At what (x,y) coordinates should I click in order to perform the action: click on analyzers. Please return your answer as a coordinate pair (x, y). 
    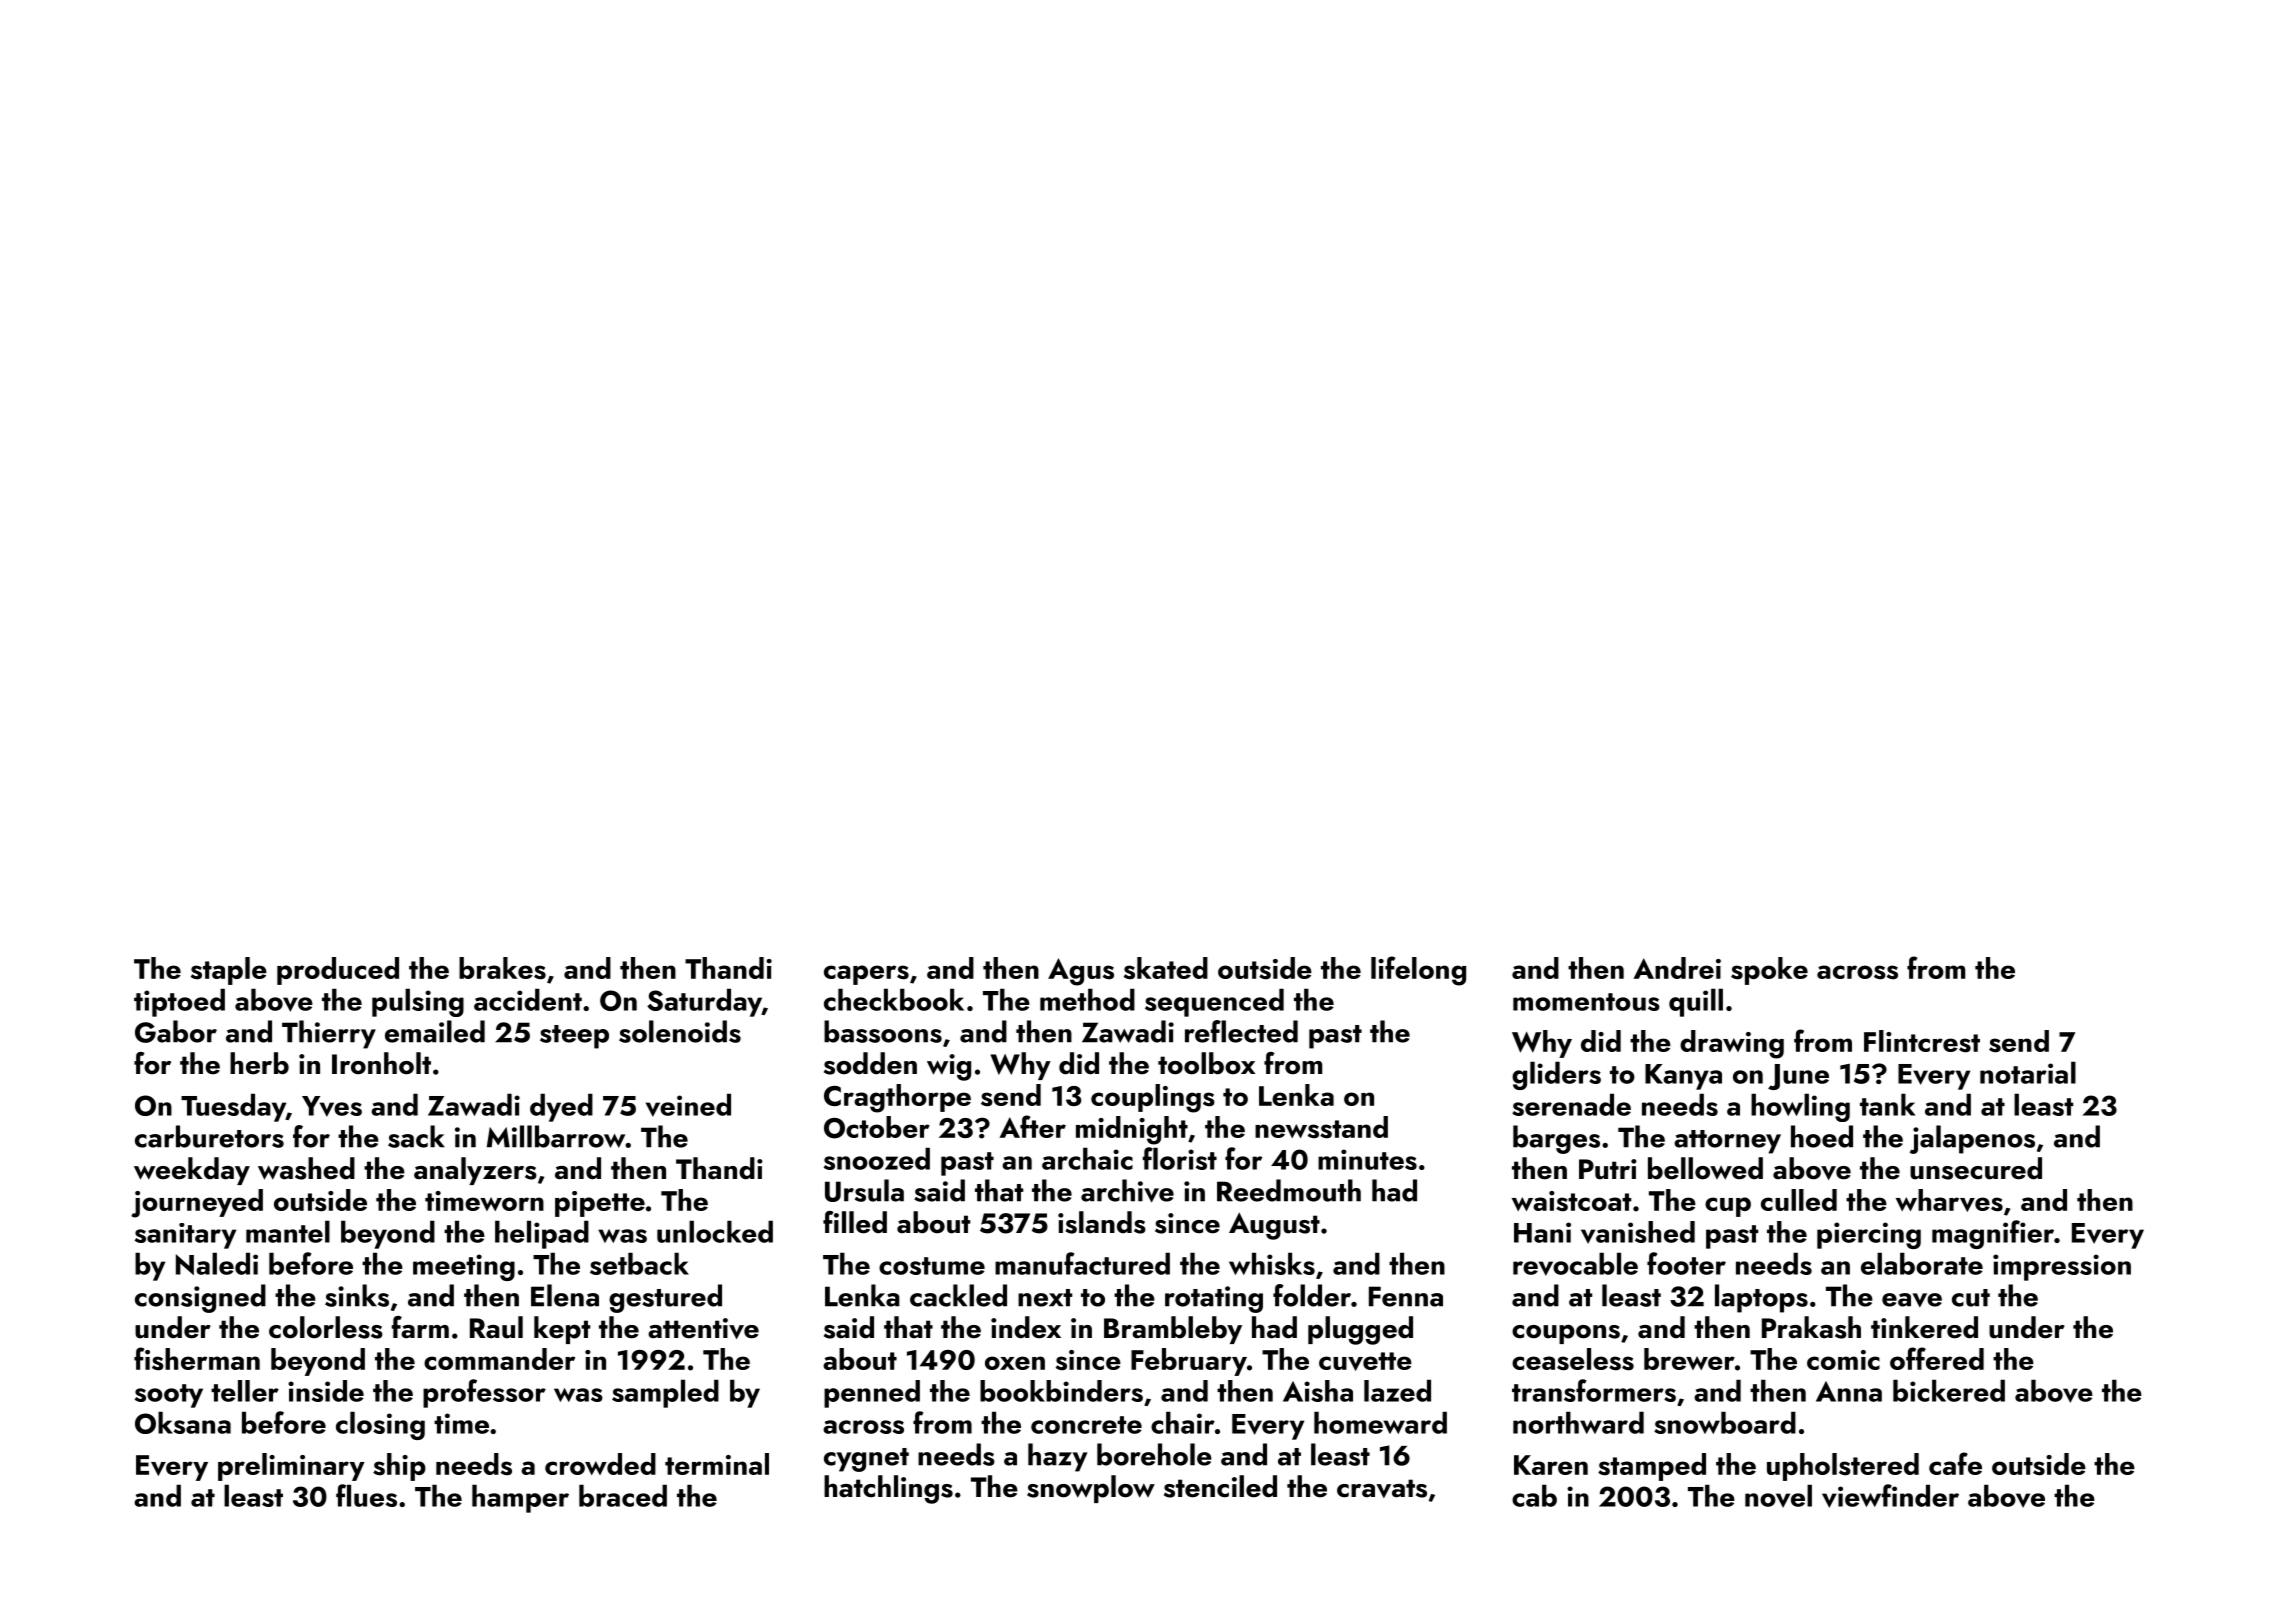
    Looking at the image, I should click on (475, 1171).
